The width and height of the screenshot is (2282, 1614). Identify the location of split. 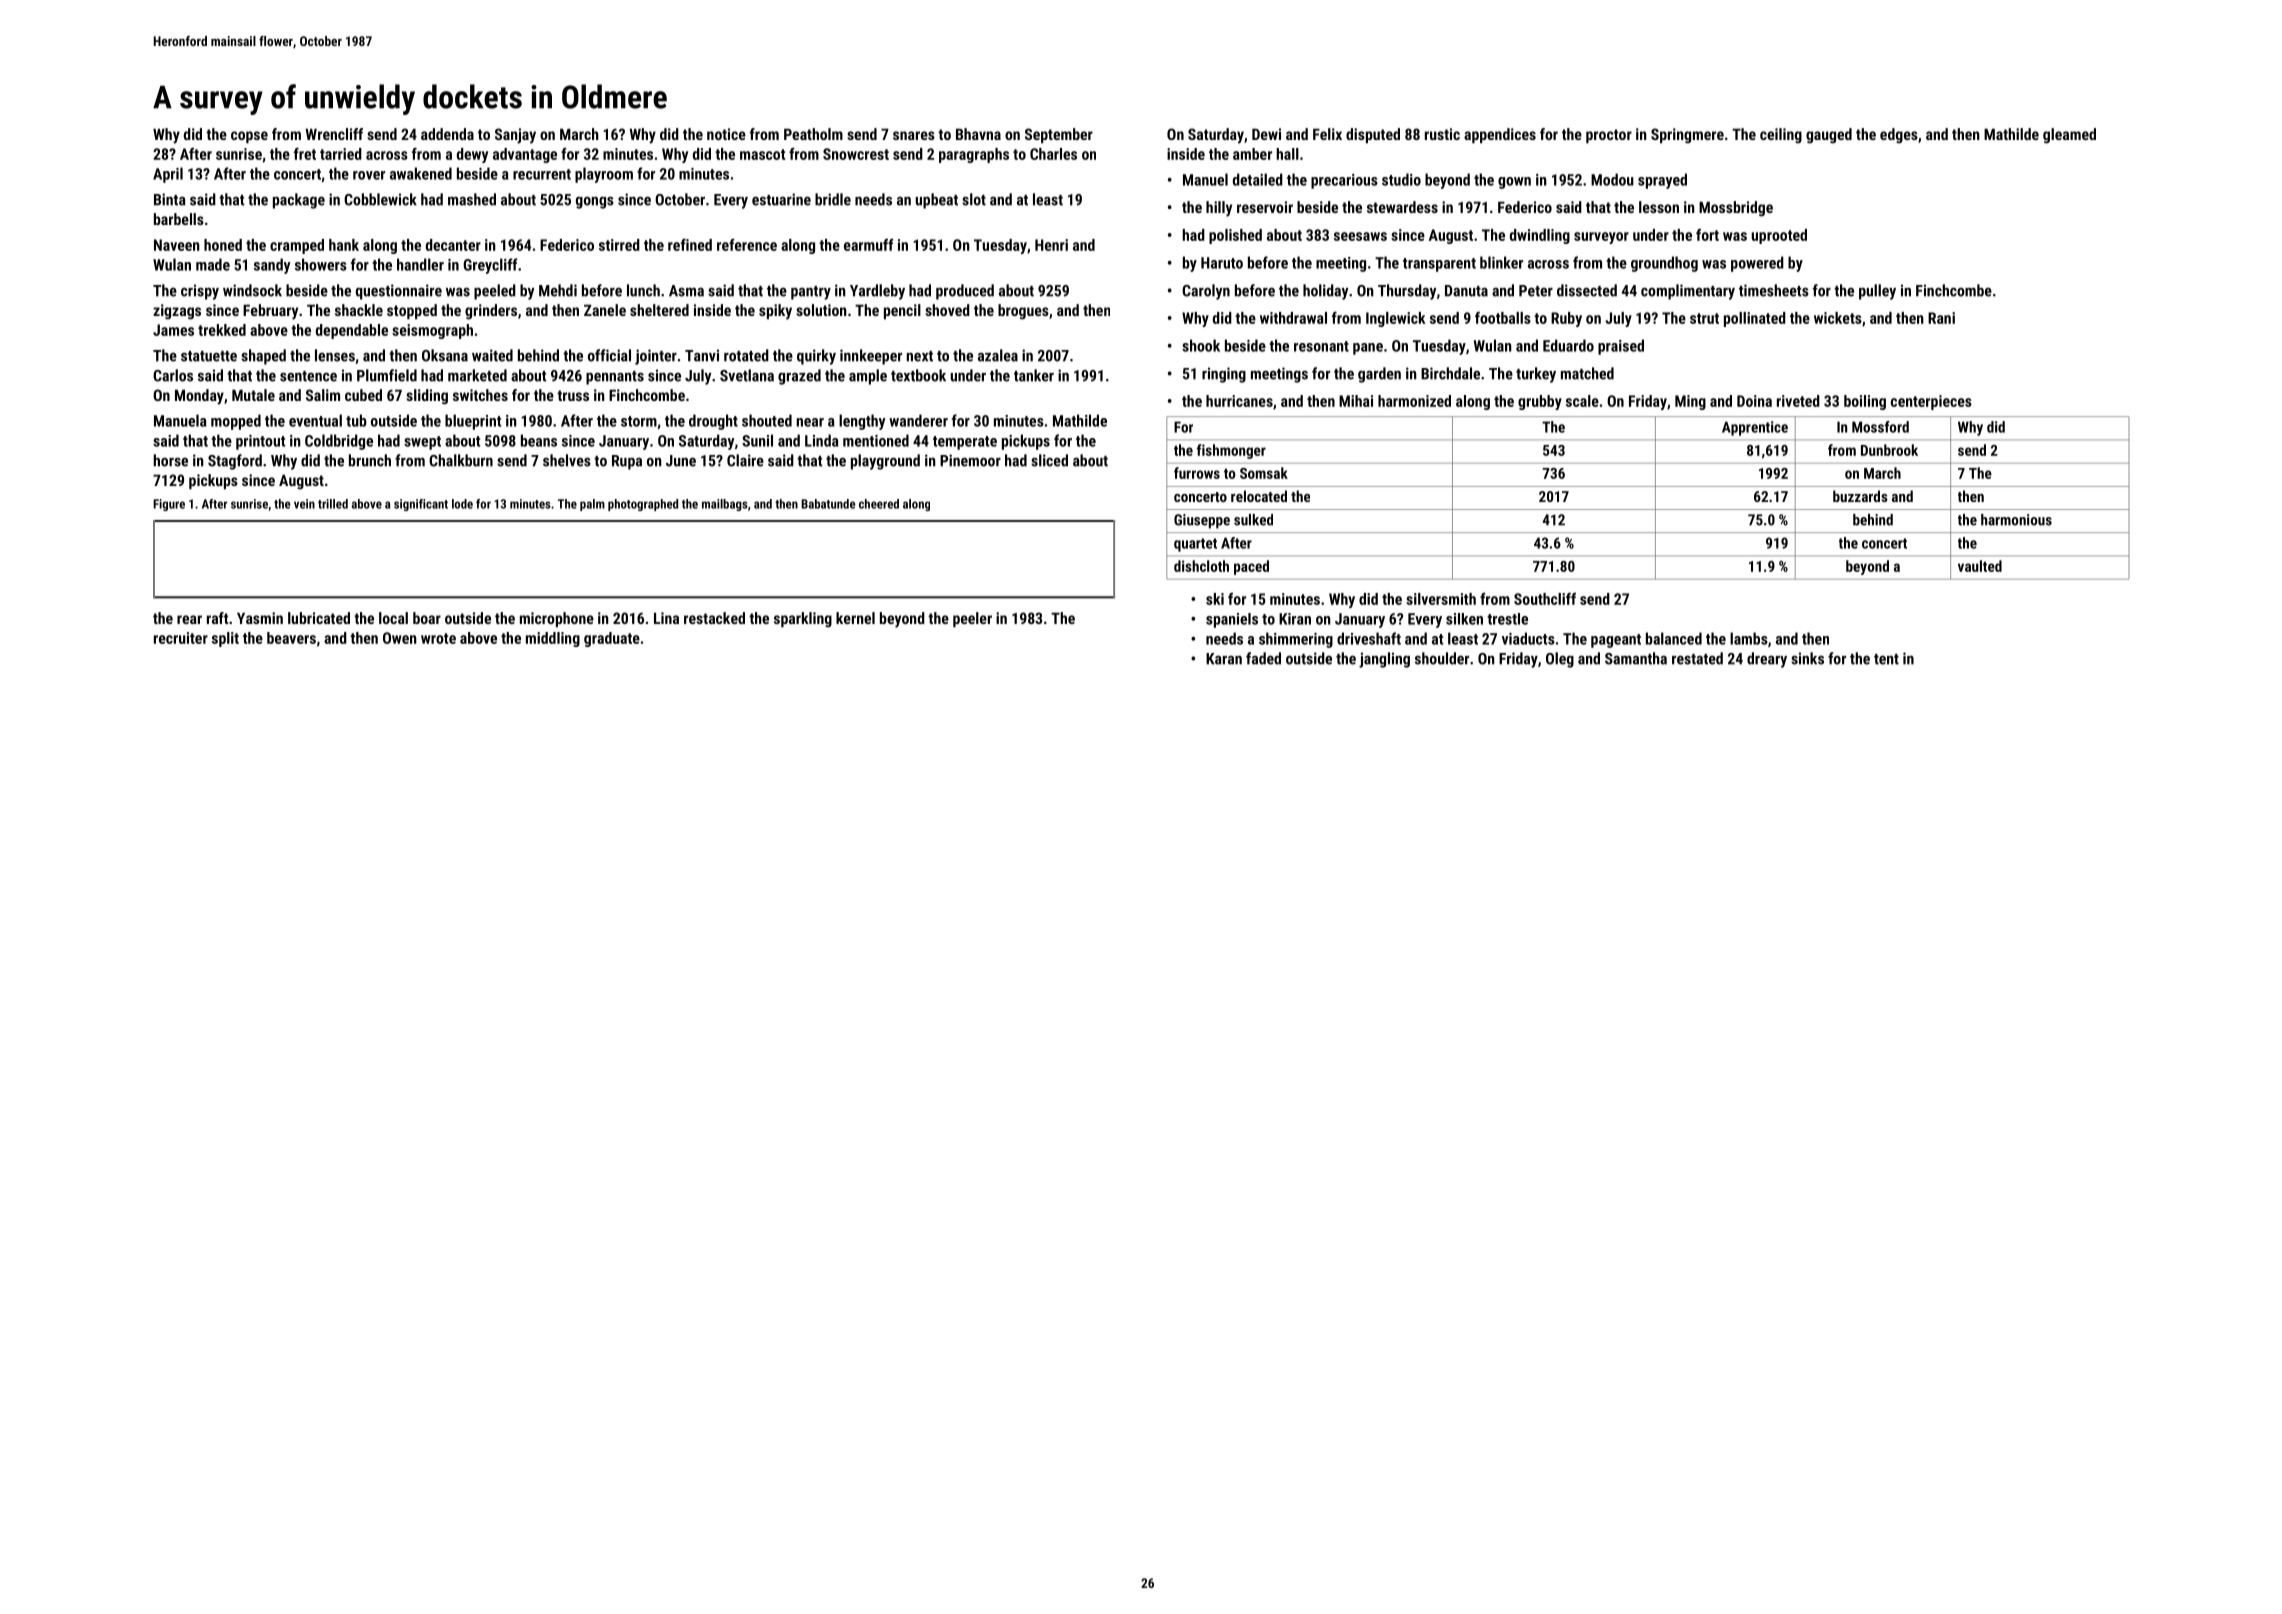
(225, 639).
